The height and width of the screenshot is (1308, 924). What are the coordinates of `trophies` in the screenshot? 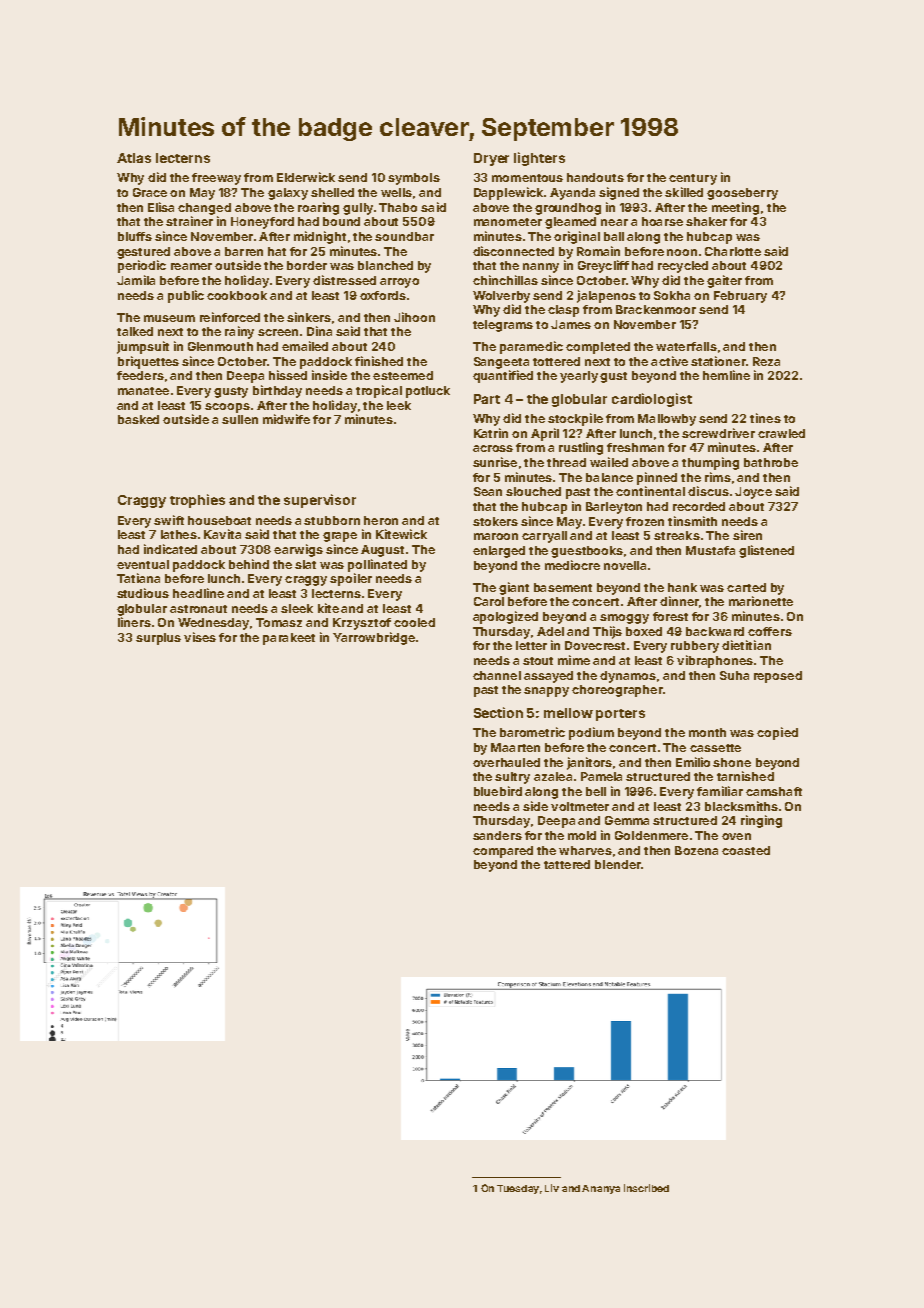 It's located at (197, 501).
